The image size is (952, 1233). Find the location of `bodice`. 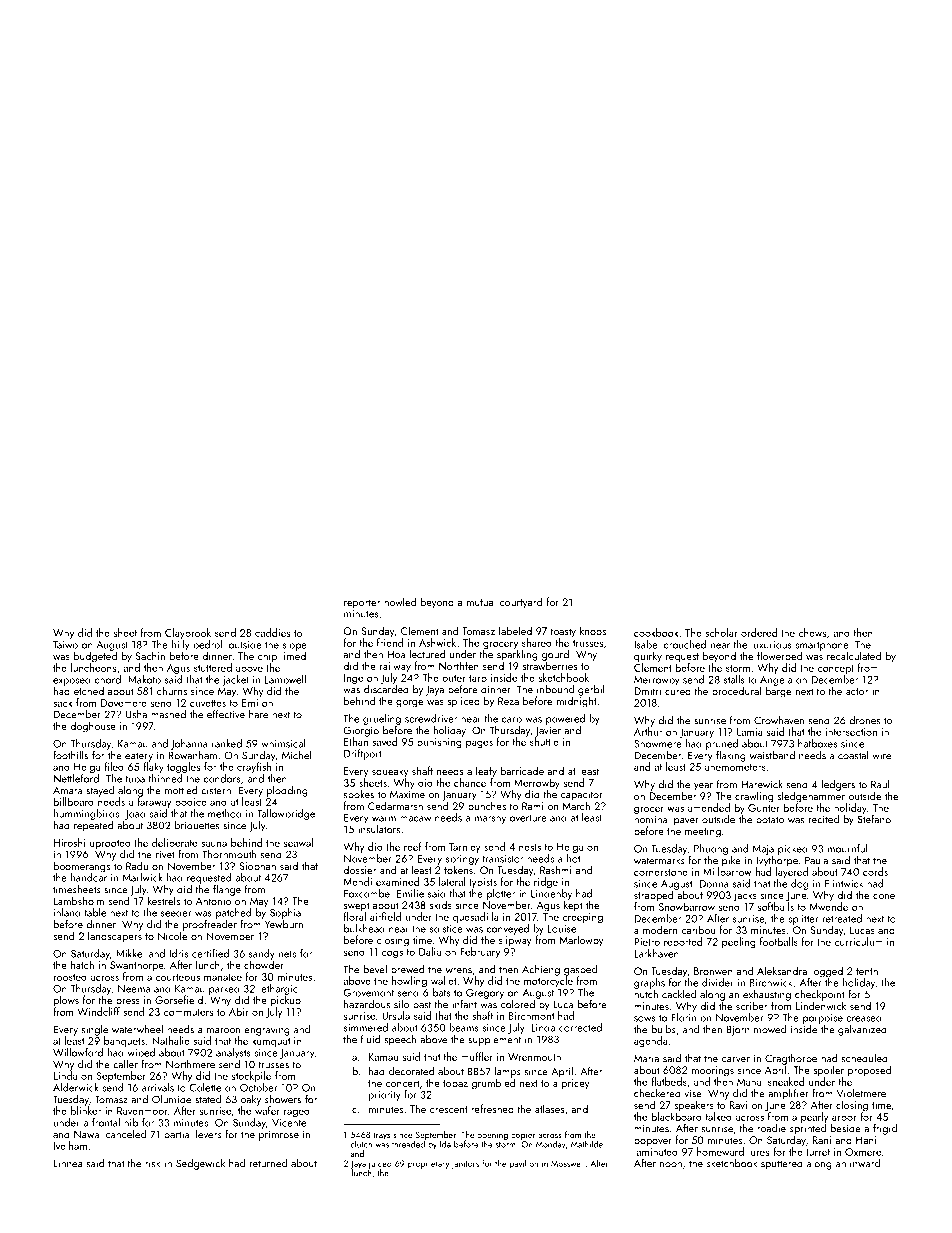

bodice is located at coordinates (191, 801).
